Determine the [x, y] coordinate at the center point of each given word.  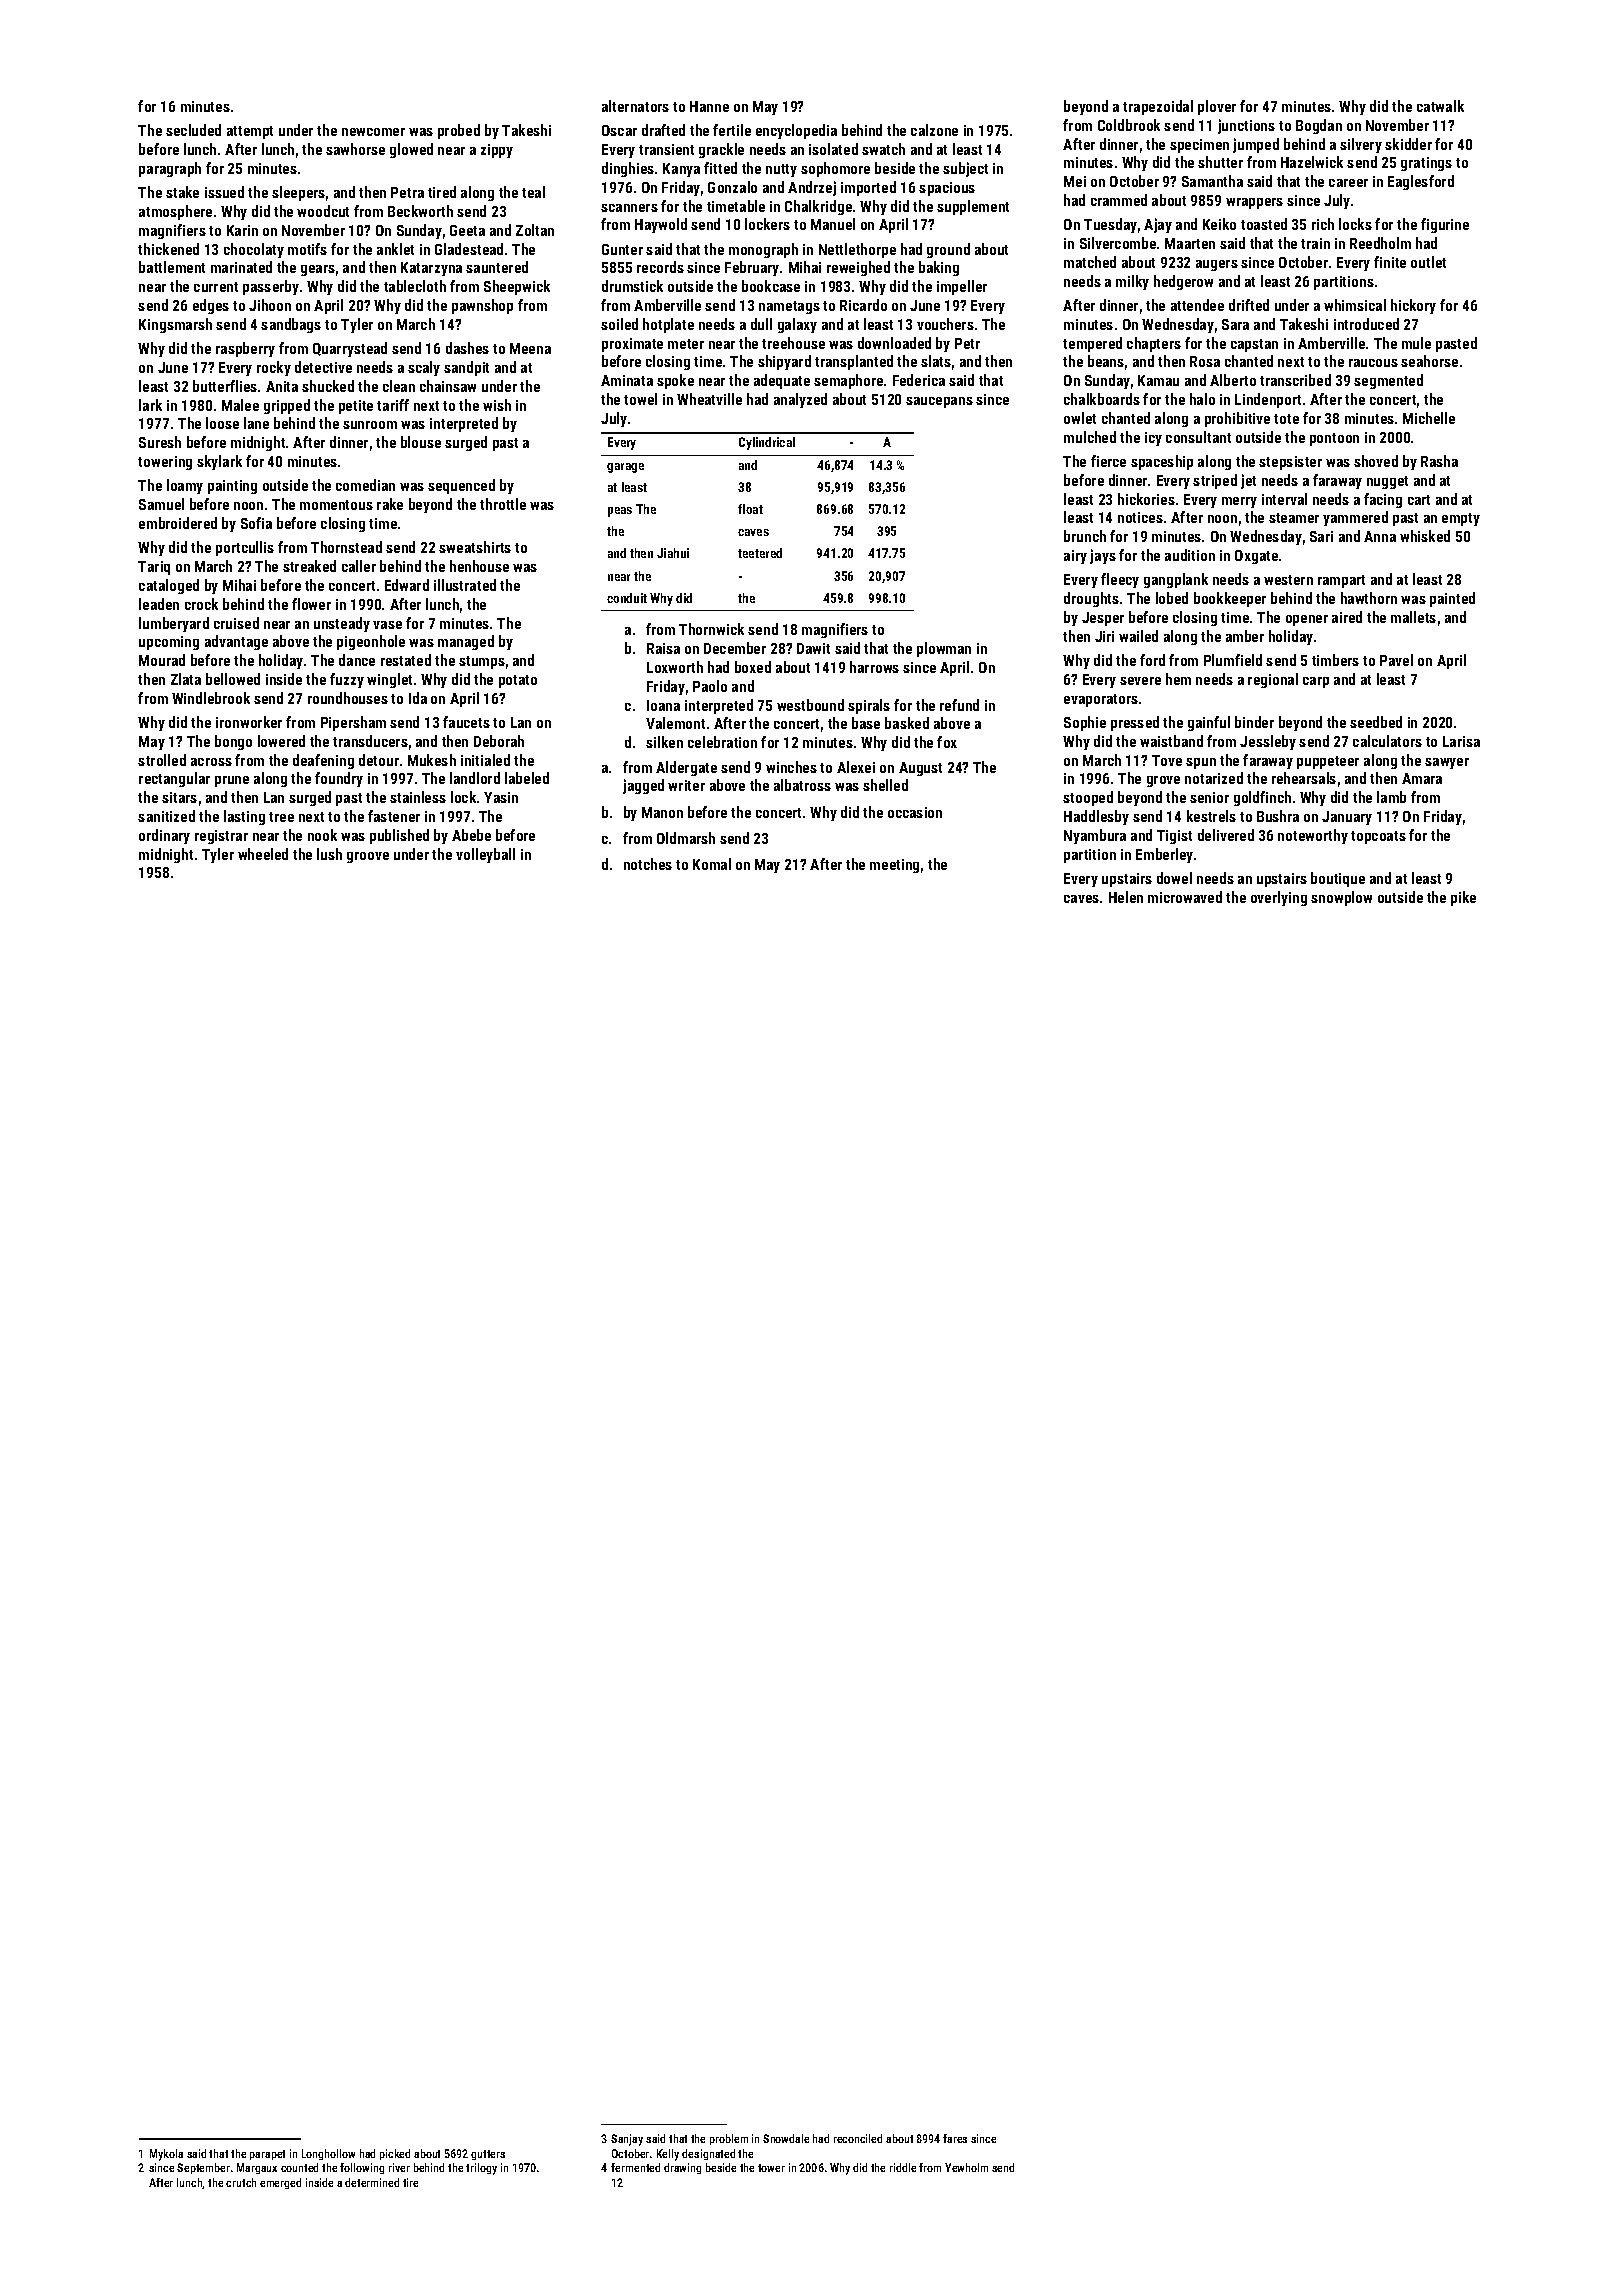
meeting [894, 866]
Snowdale [786, 2138]
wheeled [263, 854]
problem [729, 2139]
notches [648, 864]
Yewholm [966, 2167]
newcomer [373, 132]
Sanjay [627, 2140]
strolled [162, 760]
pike [1463, 898]
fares [955, 2138]
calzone [934, 130]
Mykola [166, 2155]
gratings [1426, 164]
